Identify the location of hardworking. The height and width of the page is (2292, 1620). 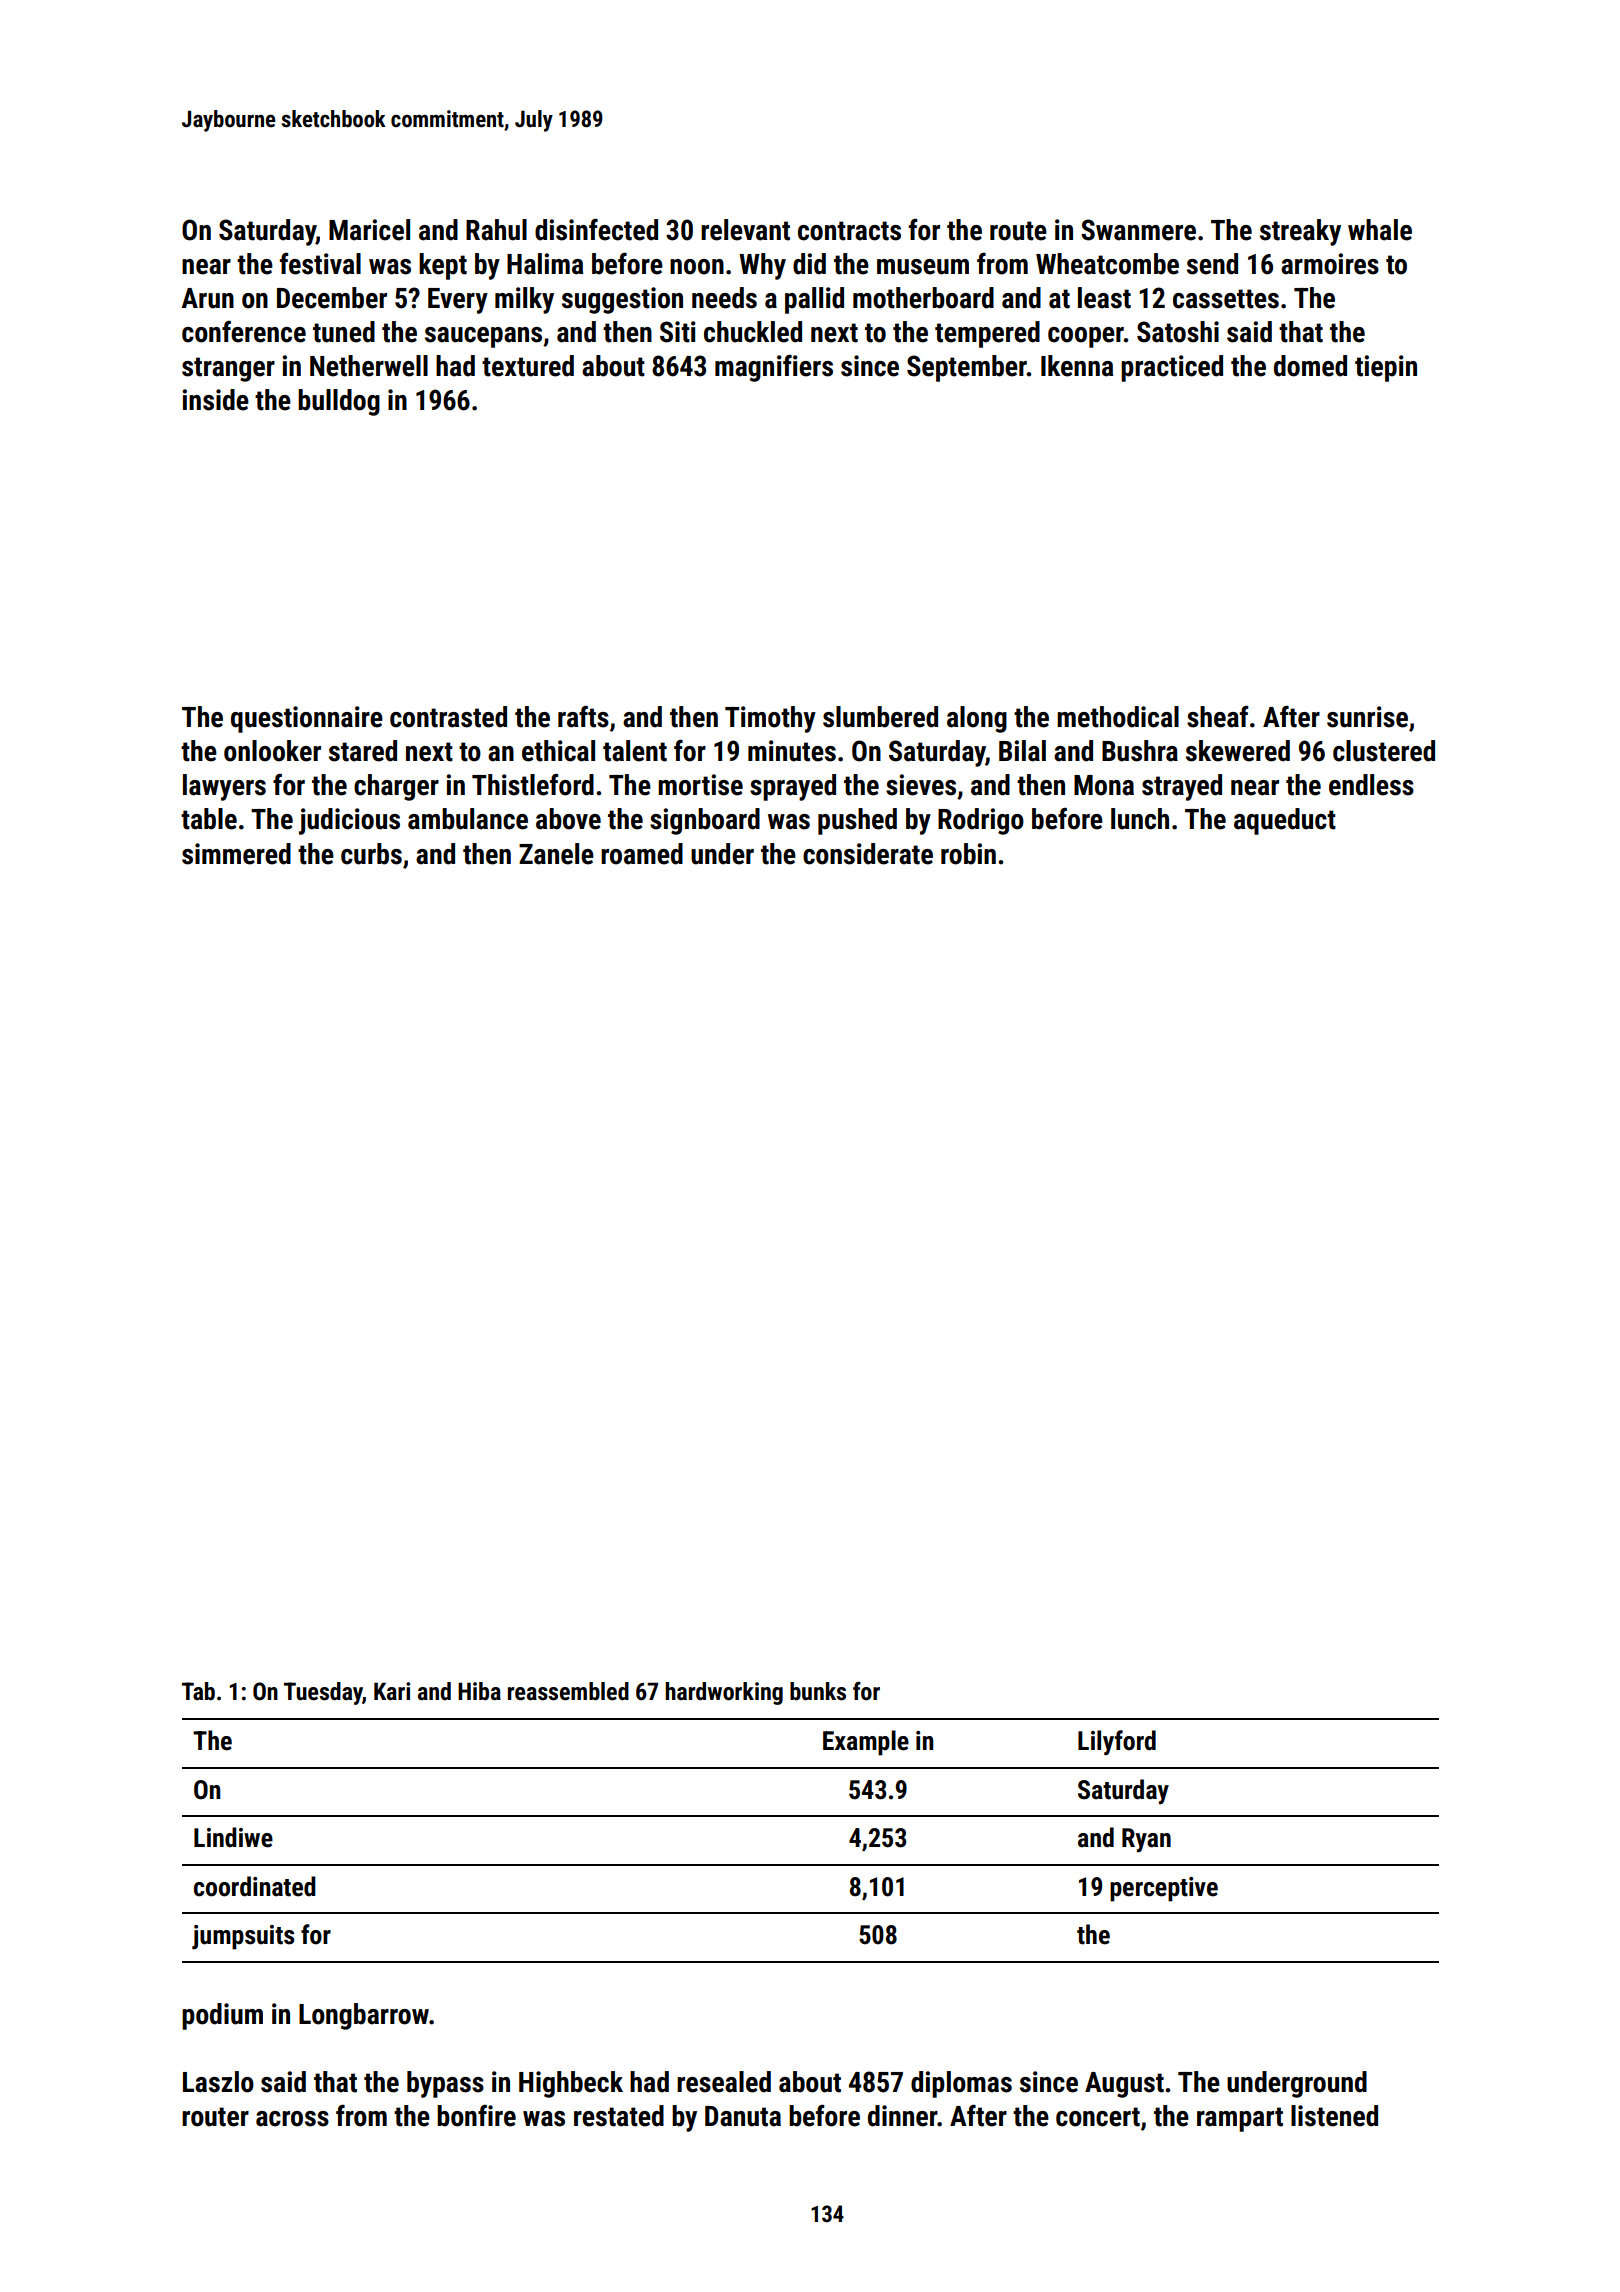
(724, 1693).
